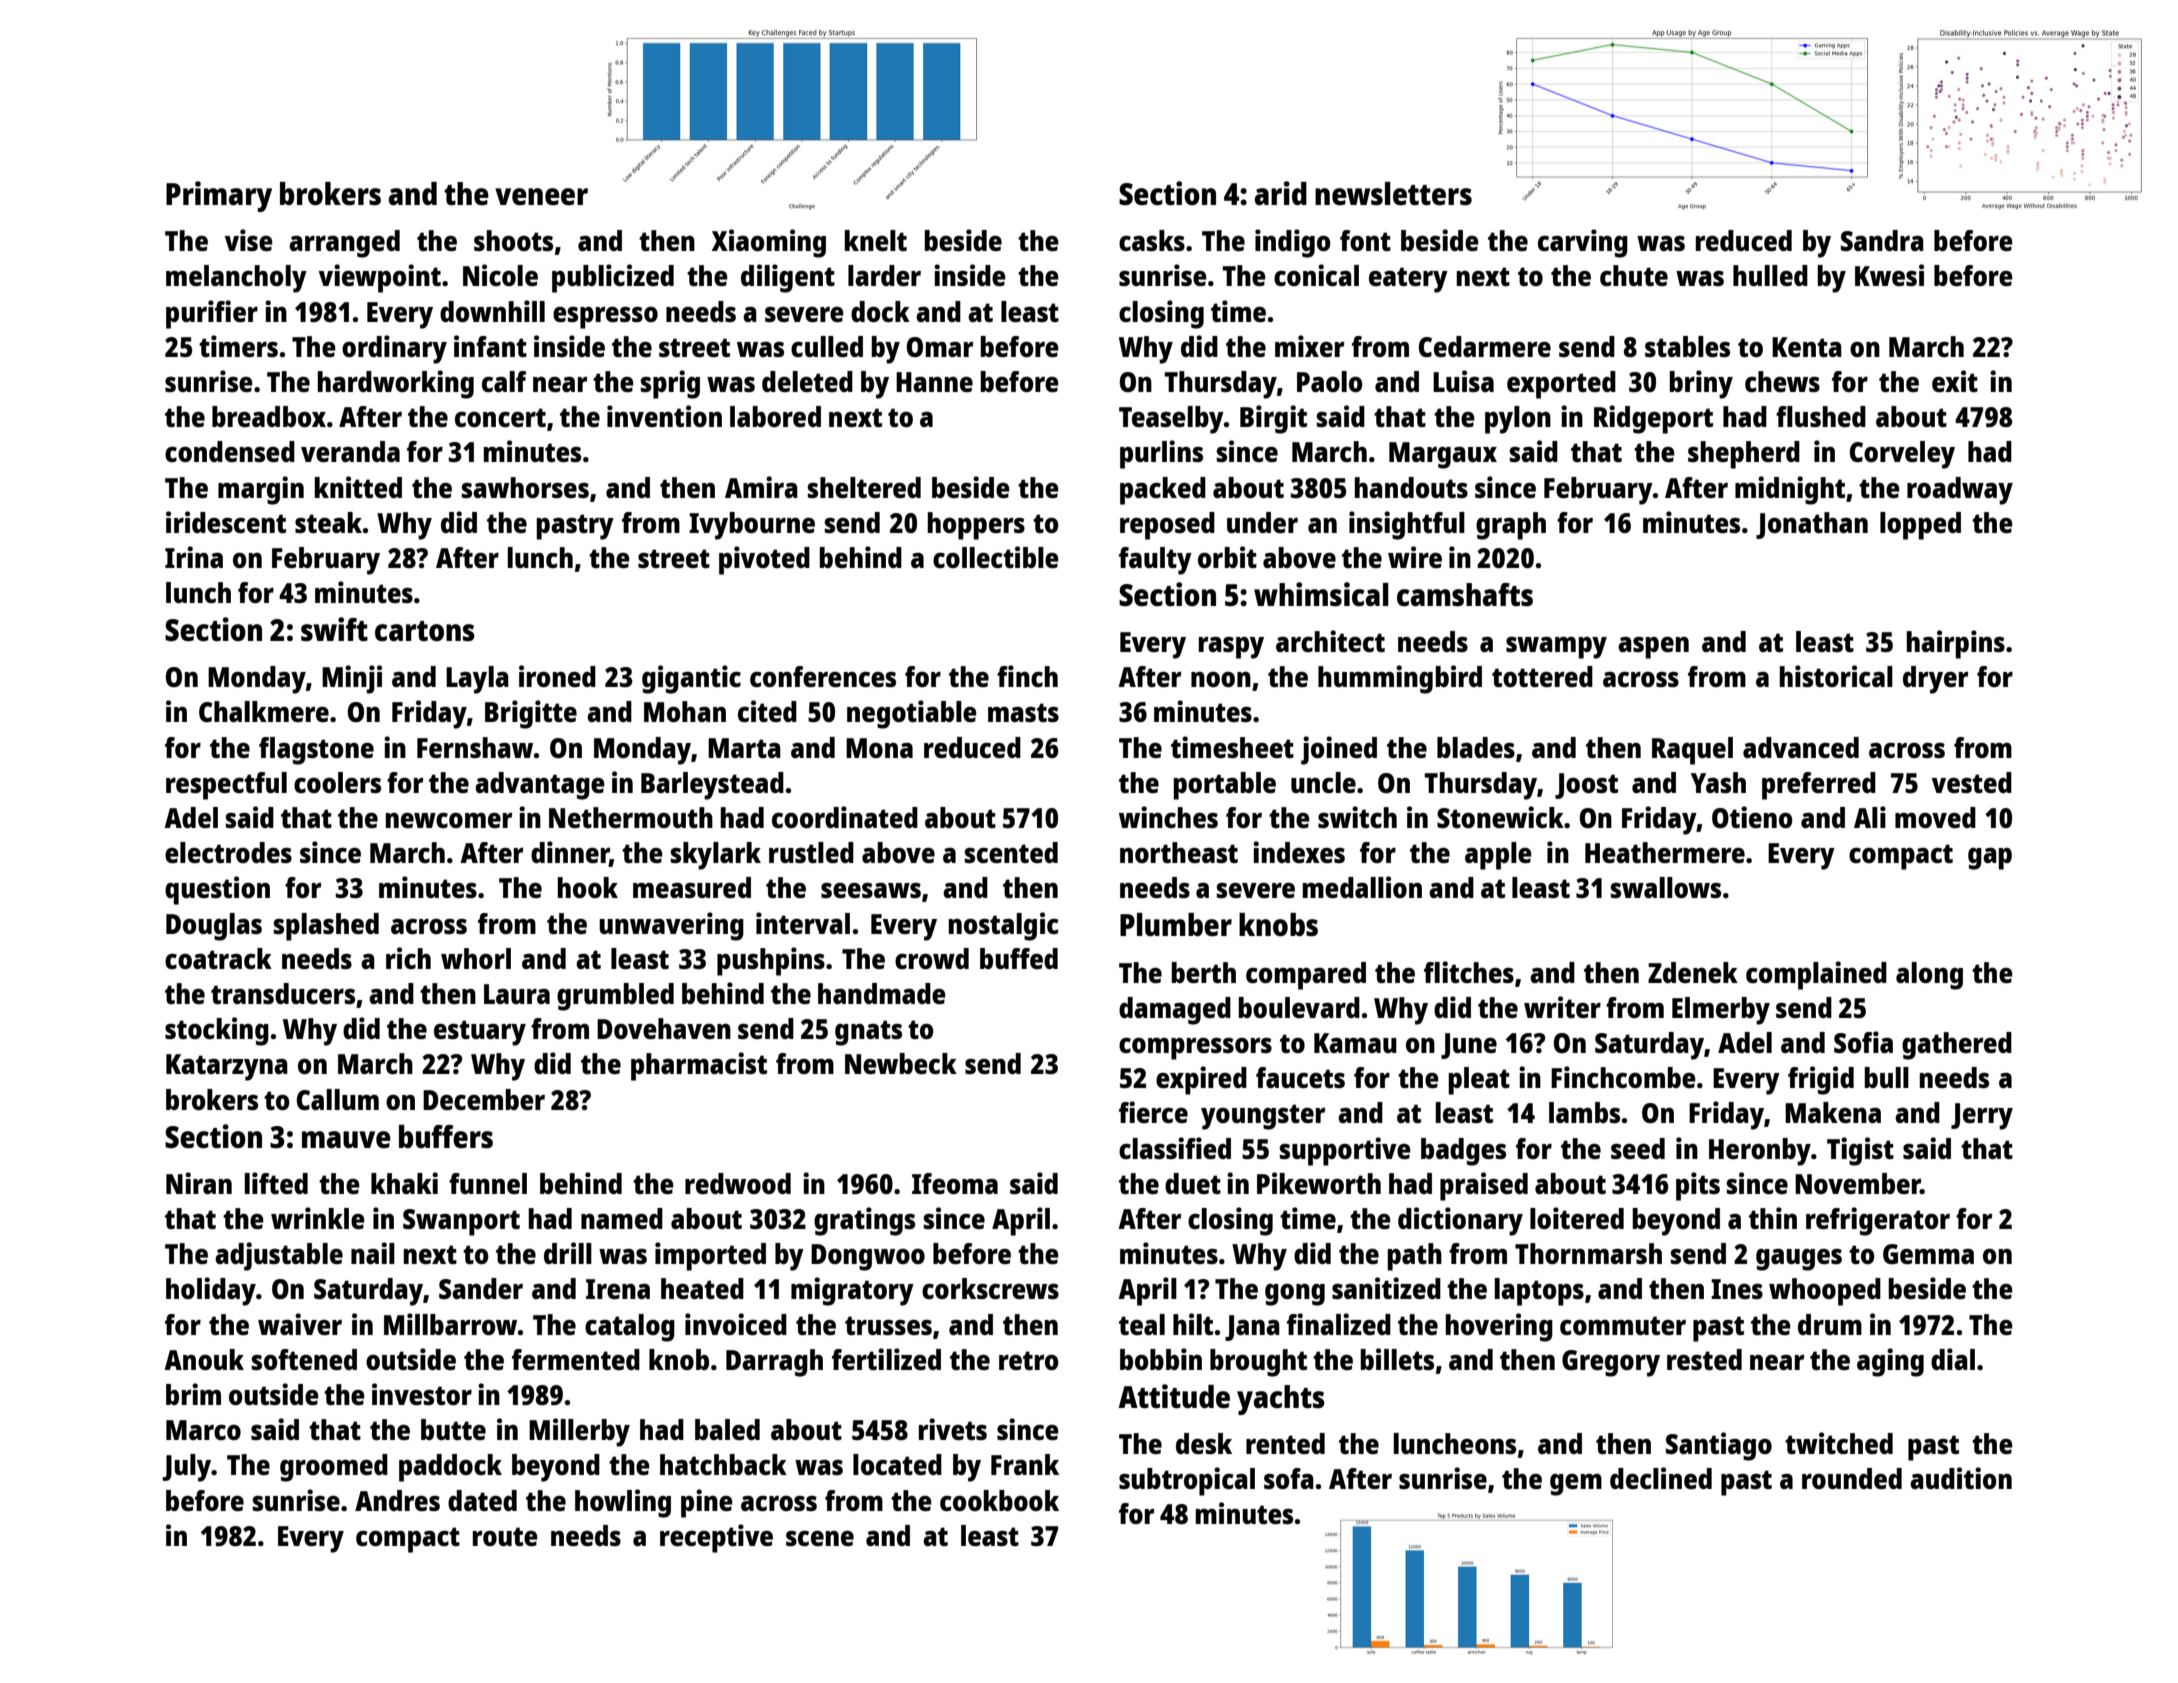  What do you see at coordinates (541, 197) in the document?
I see `veneer` at bounding box center [541, 197].
